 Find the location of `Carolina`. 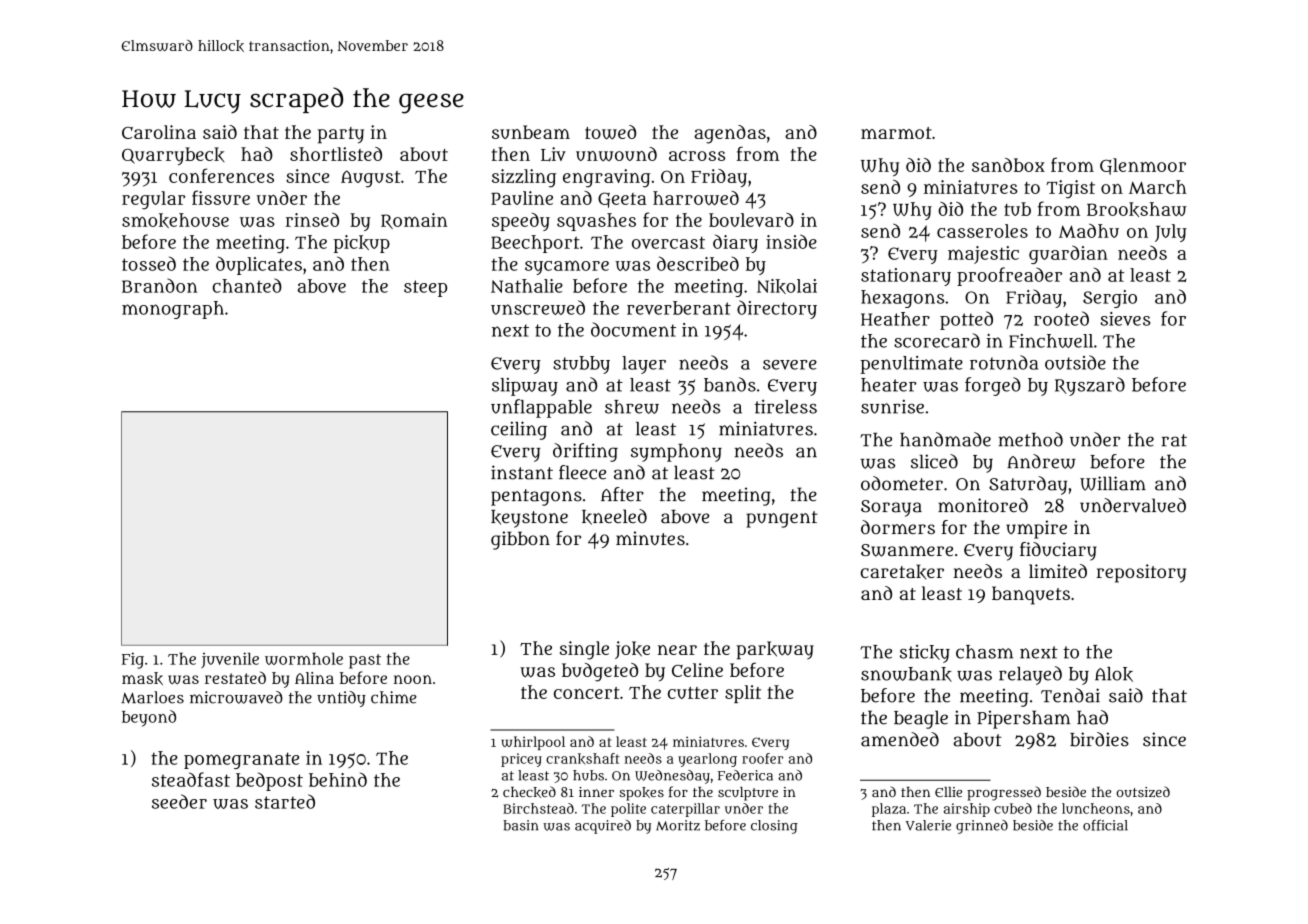

Carolina is located at coordinates (159, 132).
